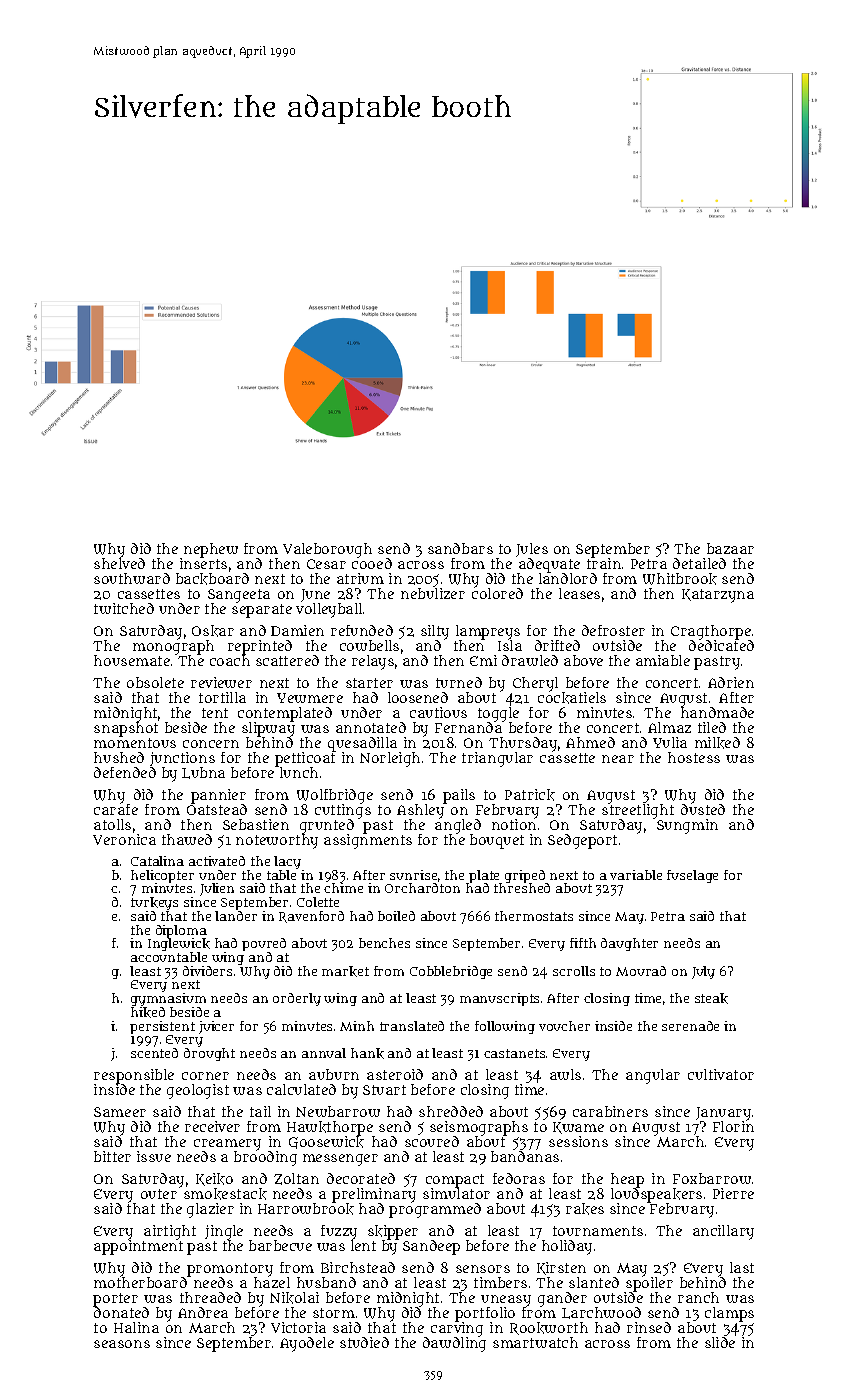 This image has width=849, height=1400. What do you see at coordinates (119, 563) in the image?
I see `shelved` at bounding box center [119, 563].
